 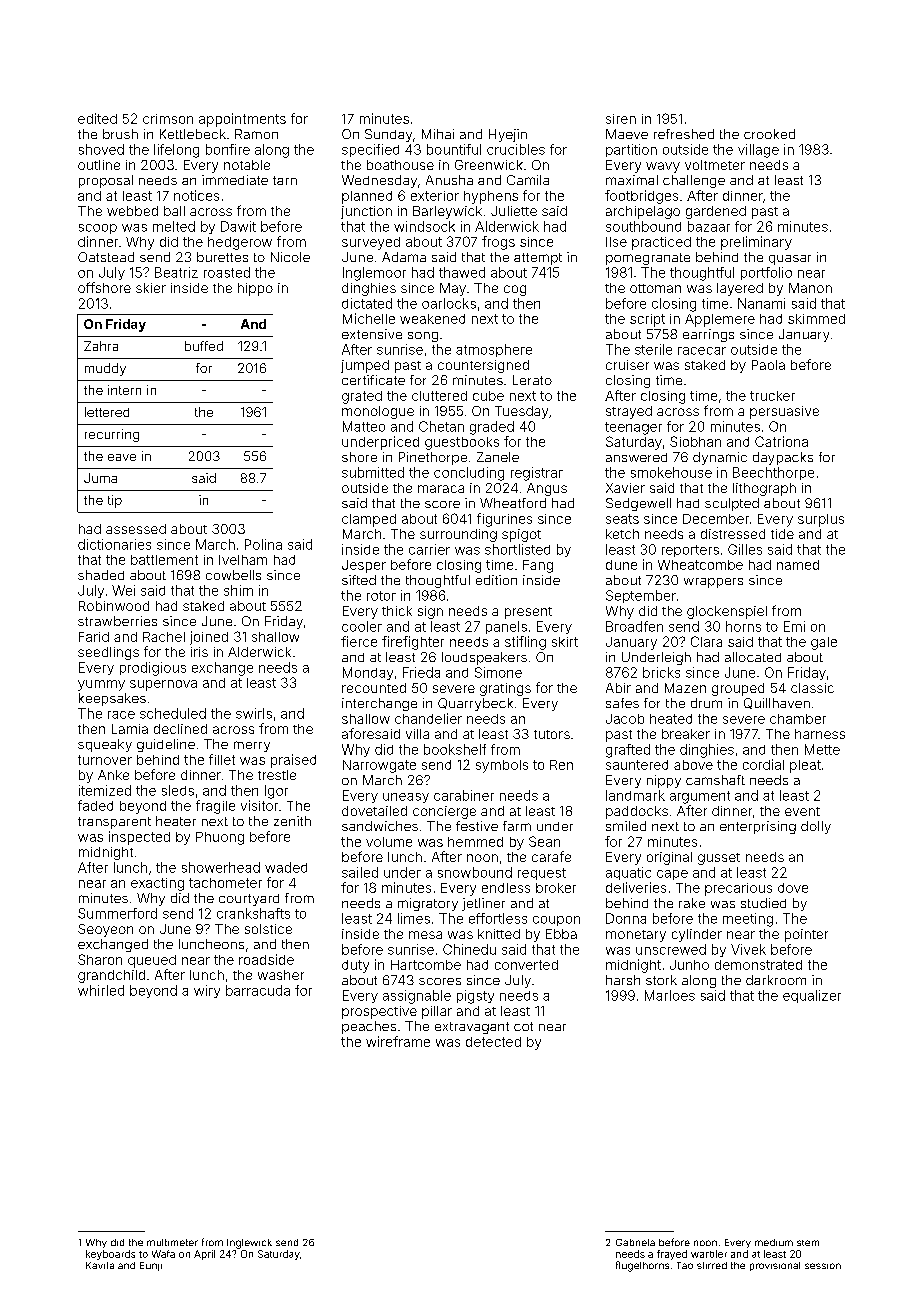 What do you see at coordinates (97, 118) in the image?
I see `edited` at bounding box center [97, 118].
